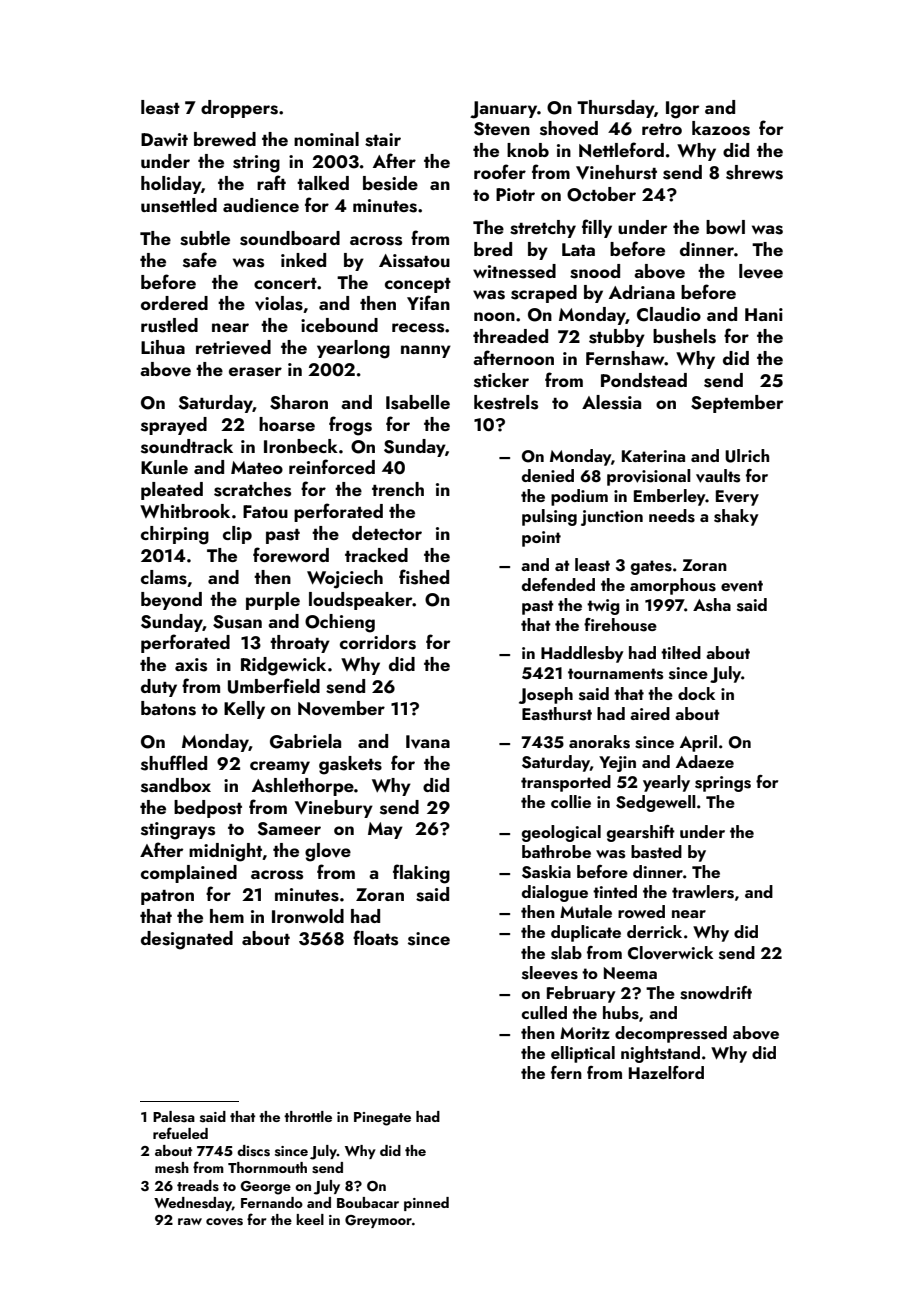 The image size is (924, 1314). I want to click on floats, so click(375, 938).
